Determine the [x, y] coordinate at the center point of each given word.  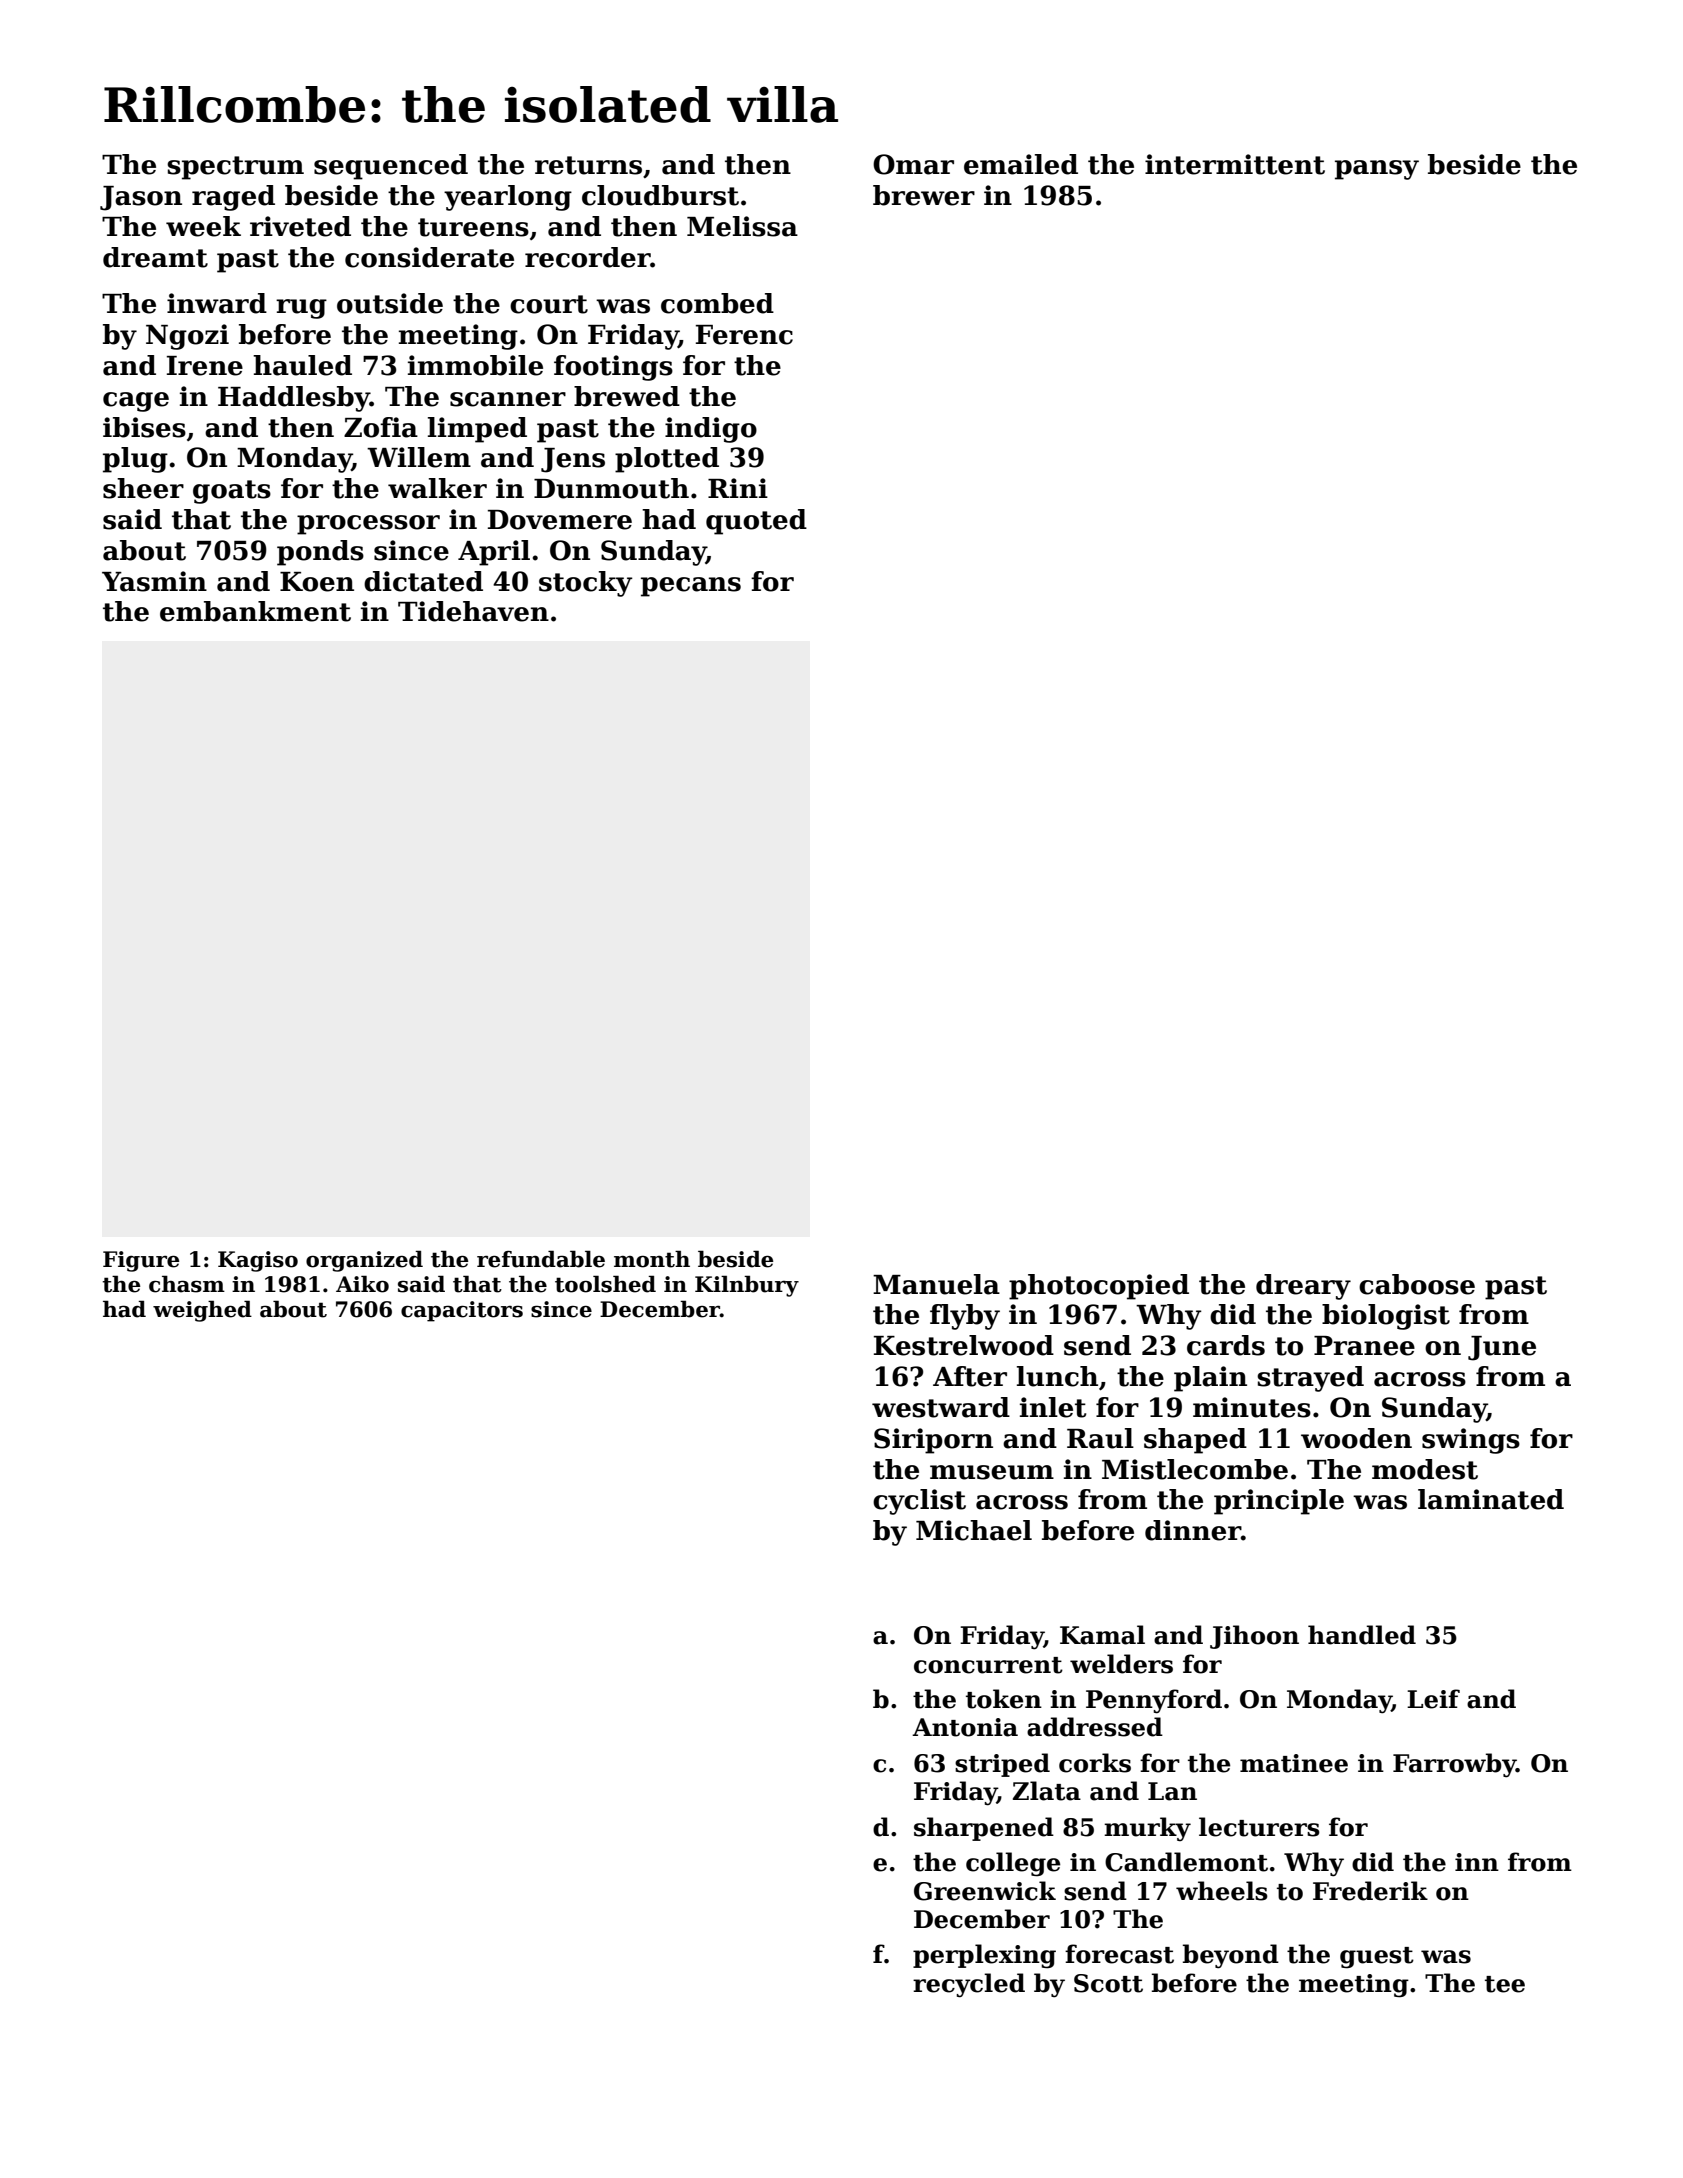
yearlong [508, 198]
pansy [1377, 170]
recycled [969, 1985]
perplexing [984, 1956]
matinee [1294, 1763]
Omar [913, 164]
